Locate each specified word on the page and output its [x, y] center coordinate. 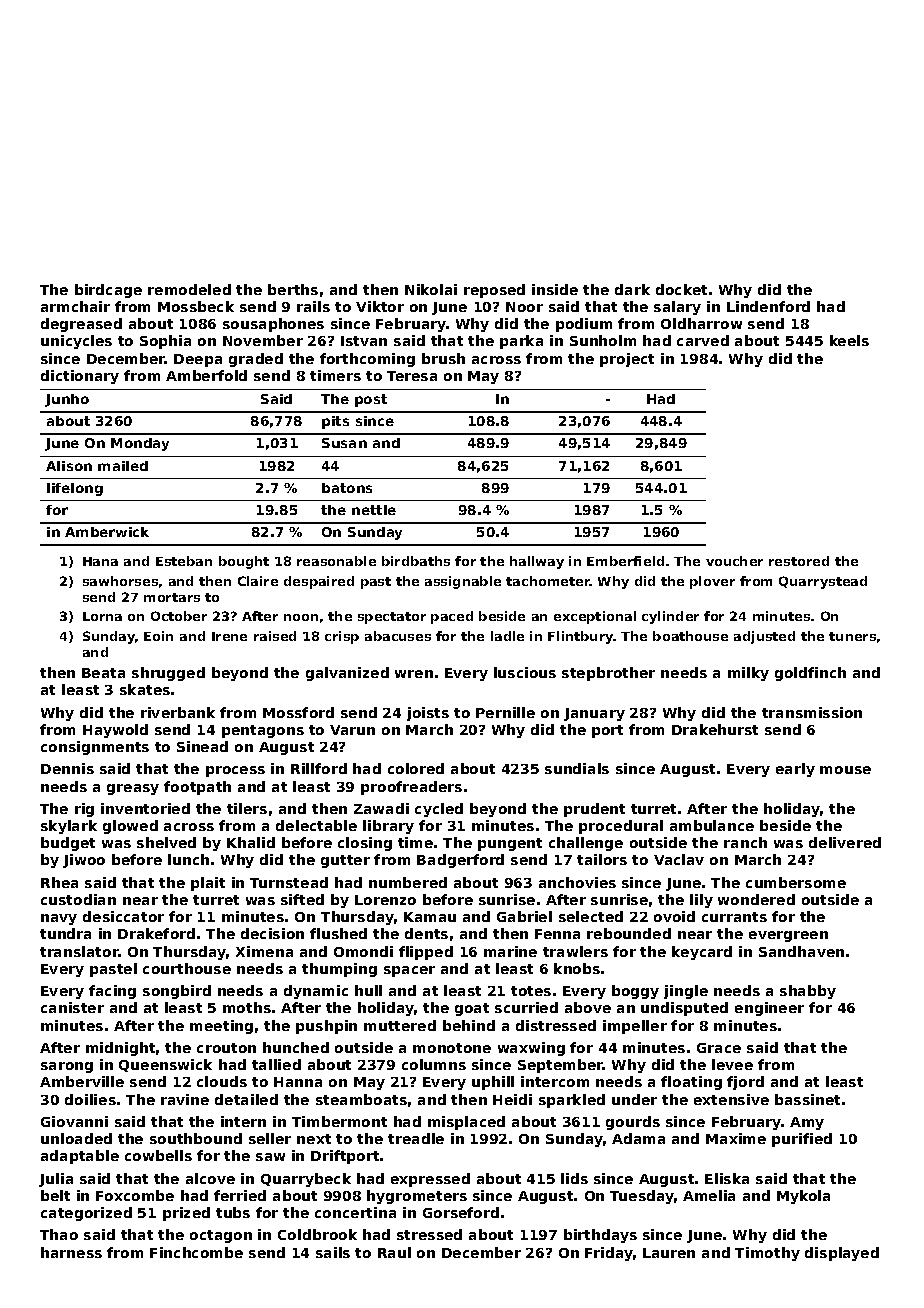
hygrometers [417, 1197]
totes [531, 991]
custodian [78, 899]
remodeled [189, 289]
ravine [185, 1099]
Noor [524, 307]
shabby [808, 992]
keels [849, 340]
